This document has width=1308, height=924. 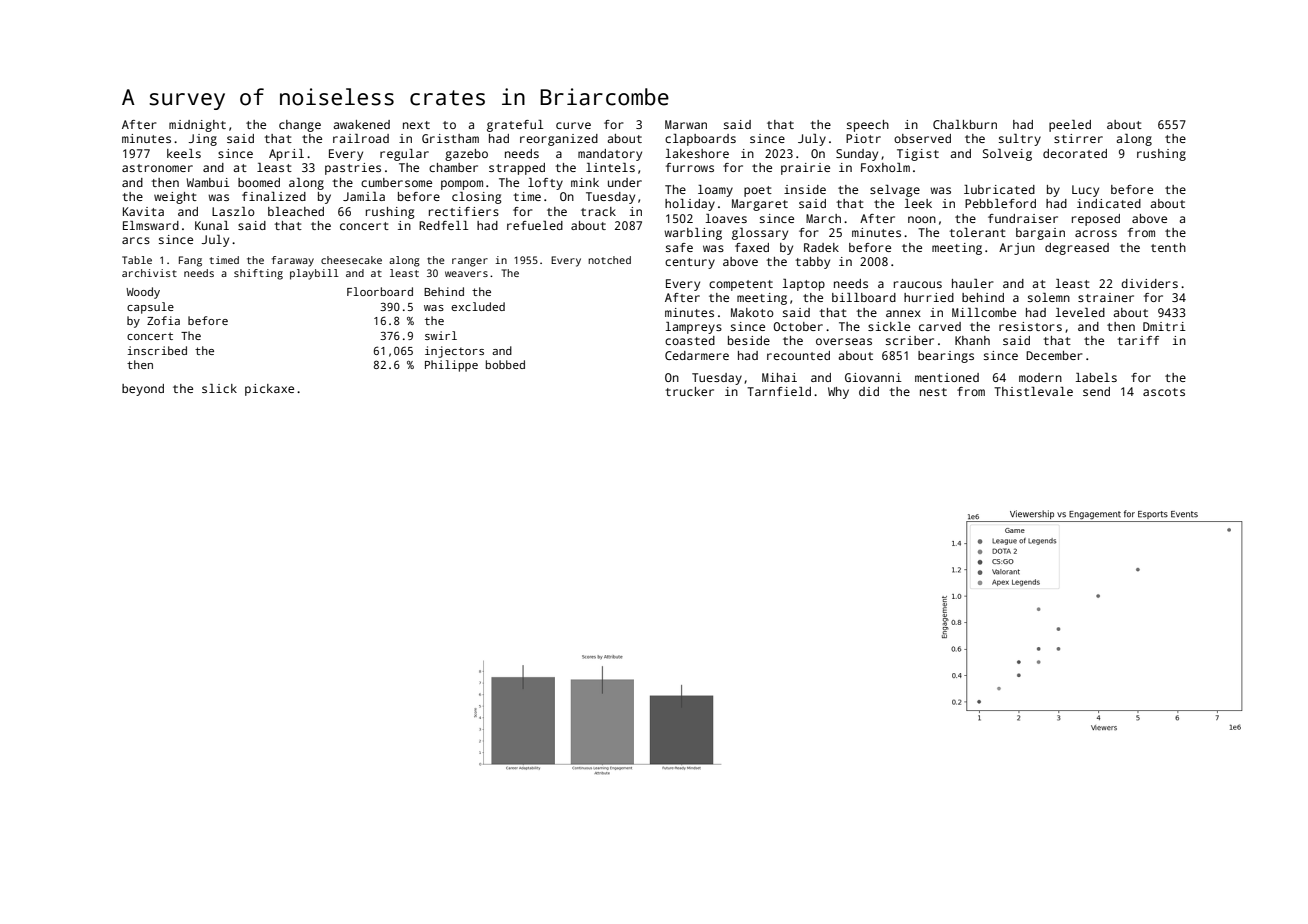 I want to click on decorated, so click(x=1075, y=153).
